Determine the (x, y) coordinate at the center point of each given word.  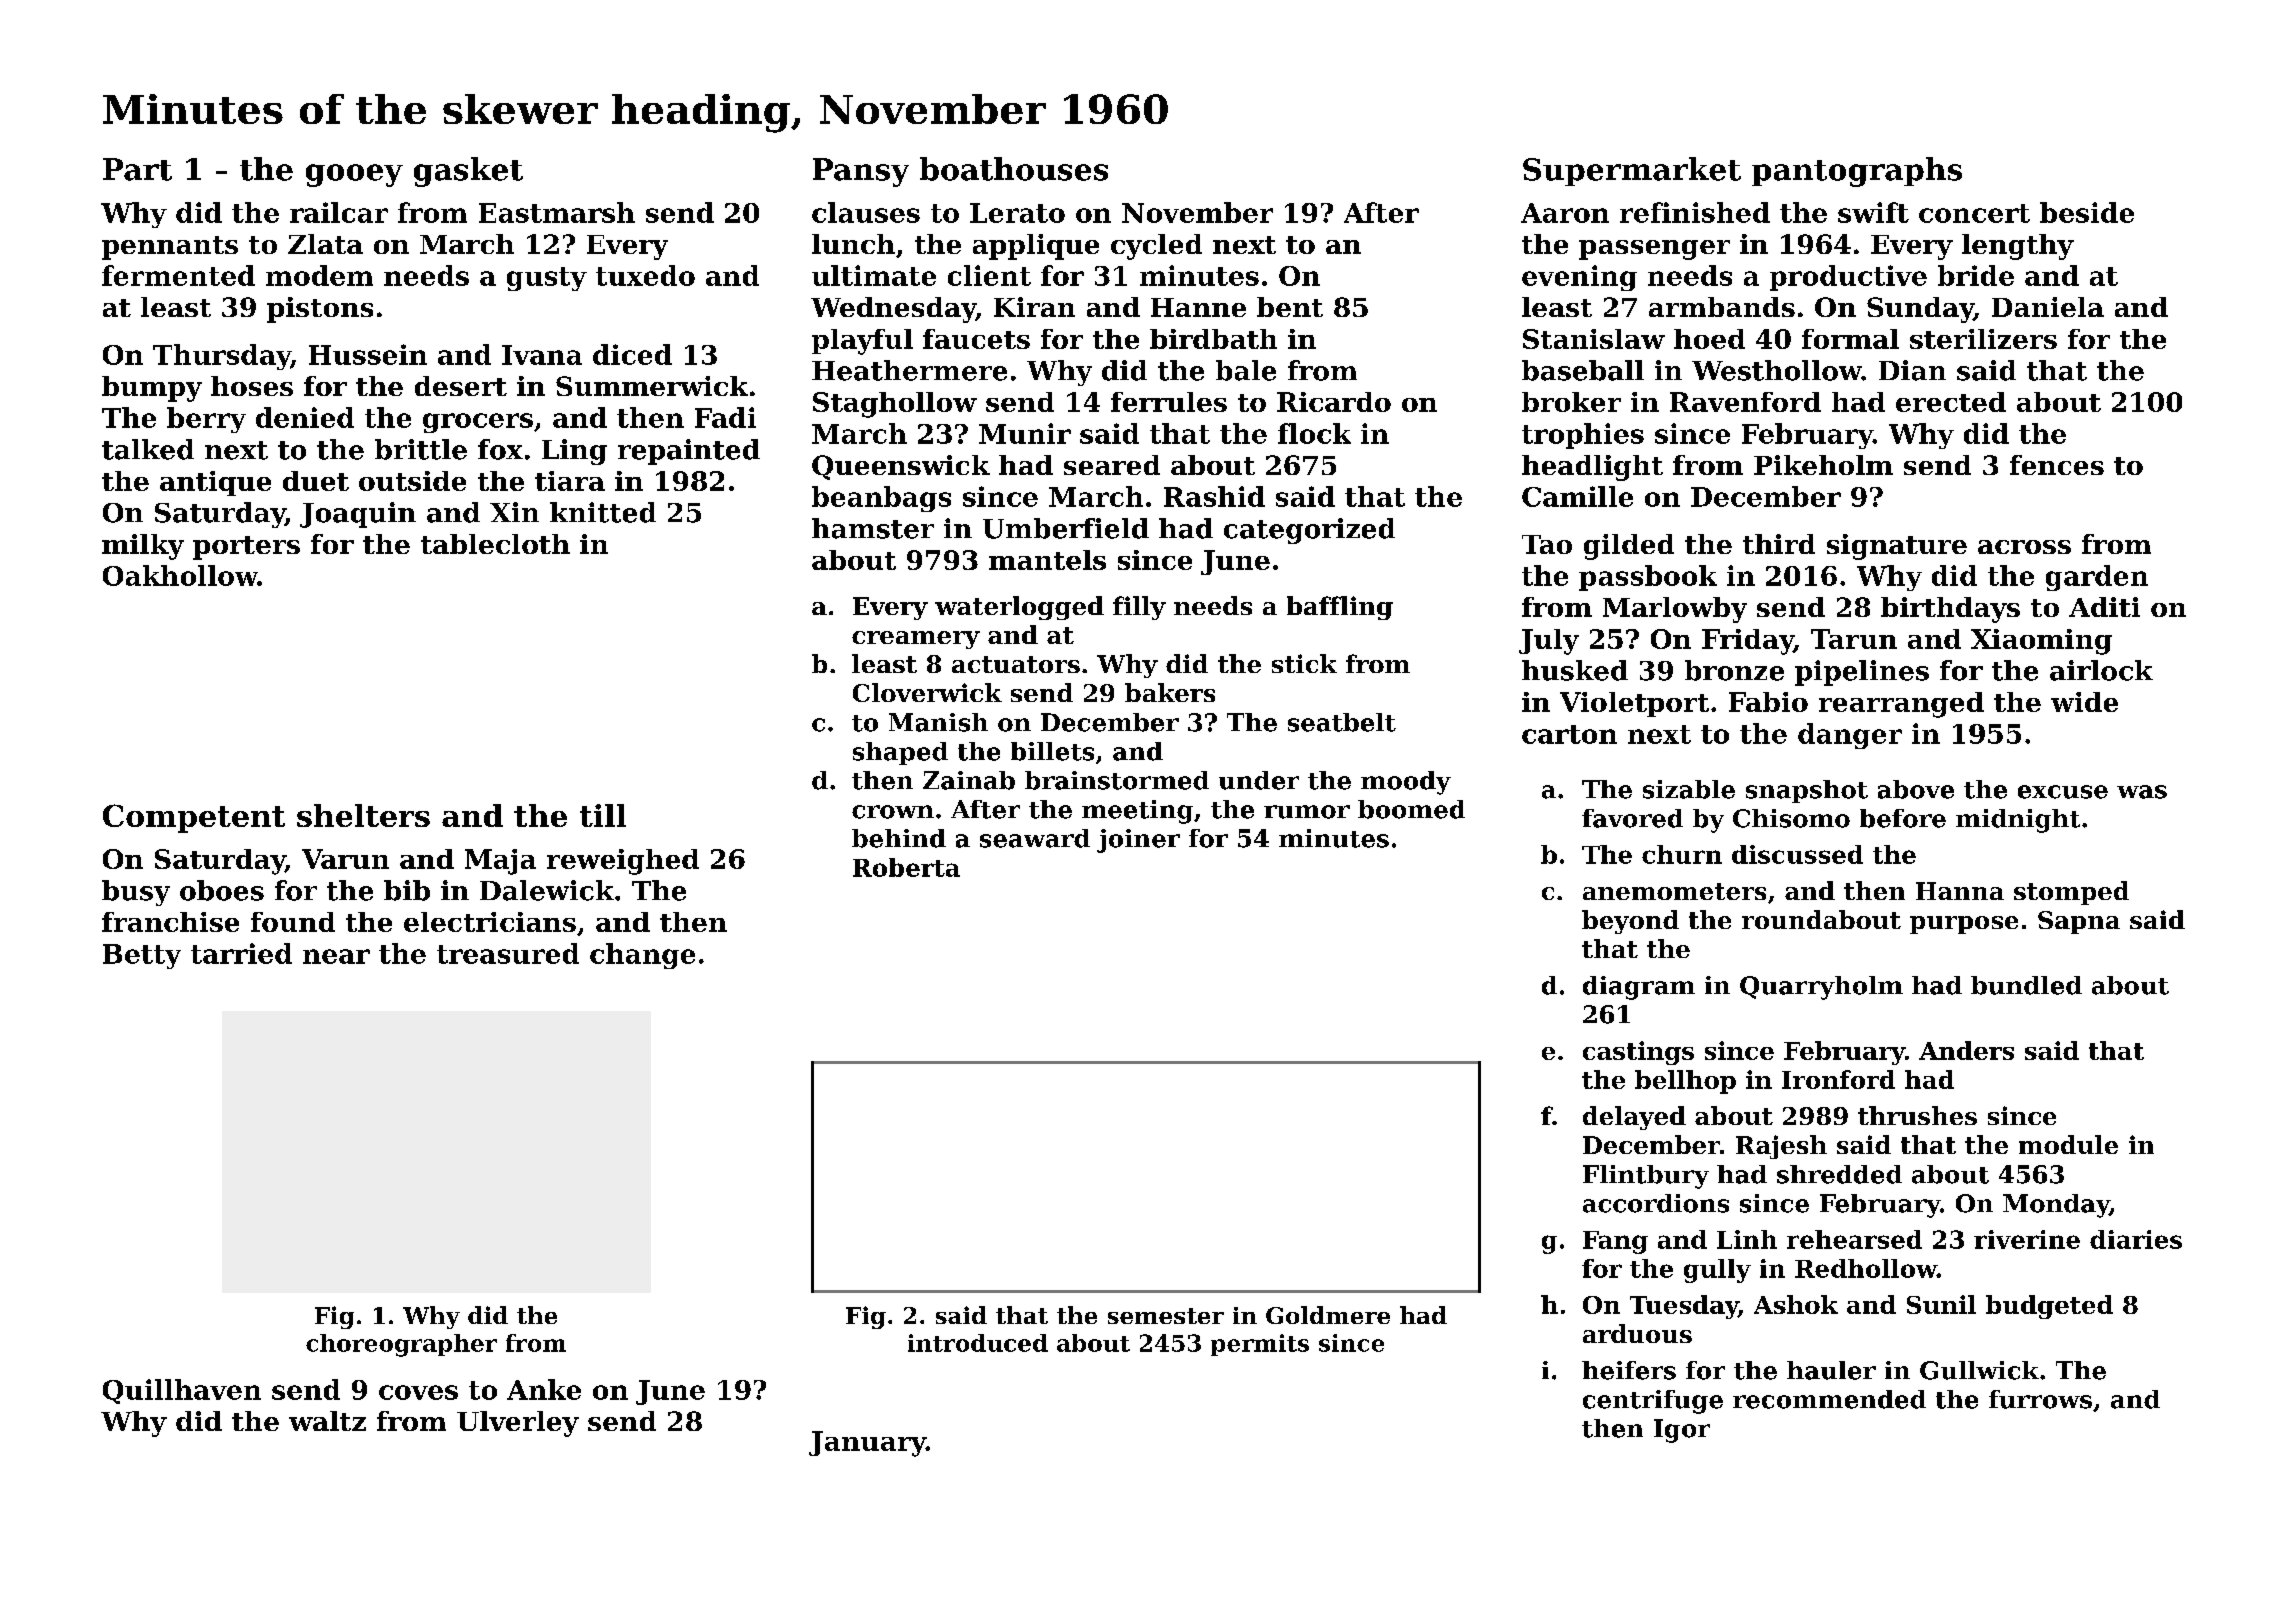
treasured (508, 953)
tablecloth (495, 544)
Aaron (1565, 213)
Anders (1966, 1050)
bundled (2026, 985)
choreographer (401, 1345)
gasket (468, 172)
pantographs (1857, 172)
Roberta (906, 867)
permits (1260, 1345)
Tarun (1854, 639)
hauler (1831, 1370)
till (603, 815)
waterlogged (1019, 608)
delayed (1634, 1118)
